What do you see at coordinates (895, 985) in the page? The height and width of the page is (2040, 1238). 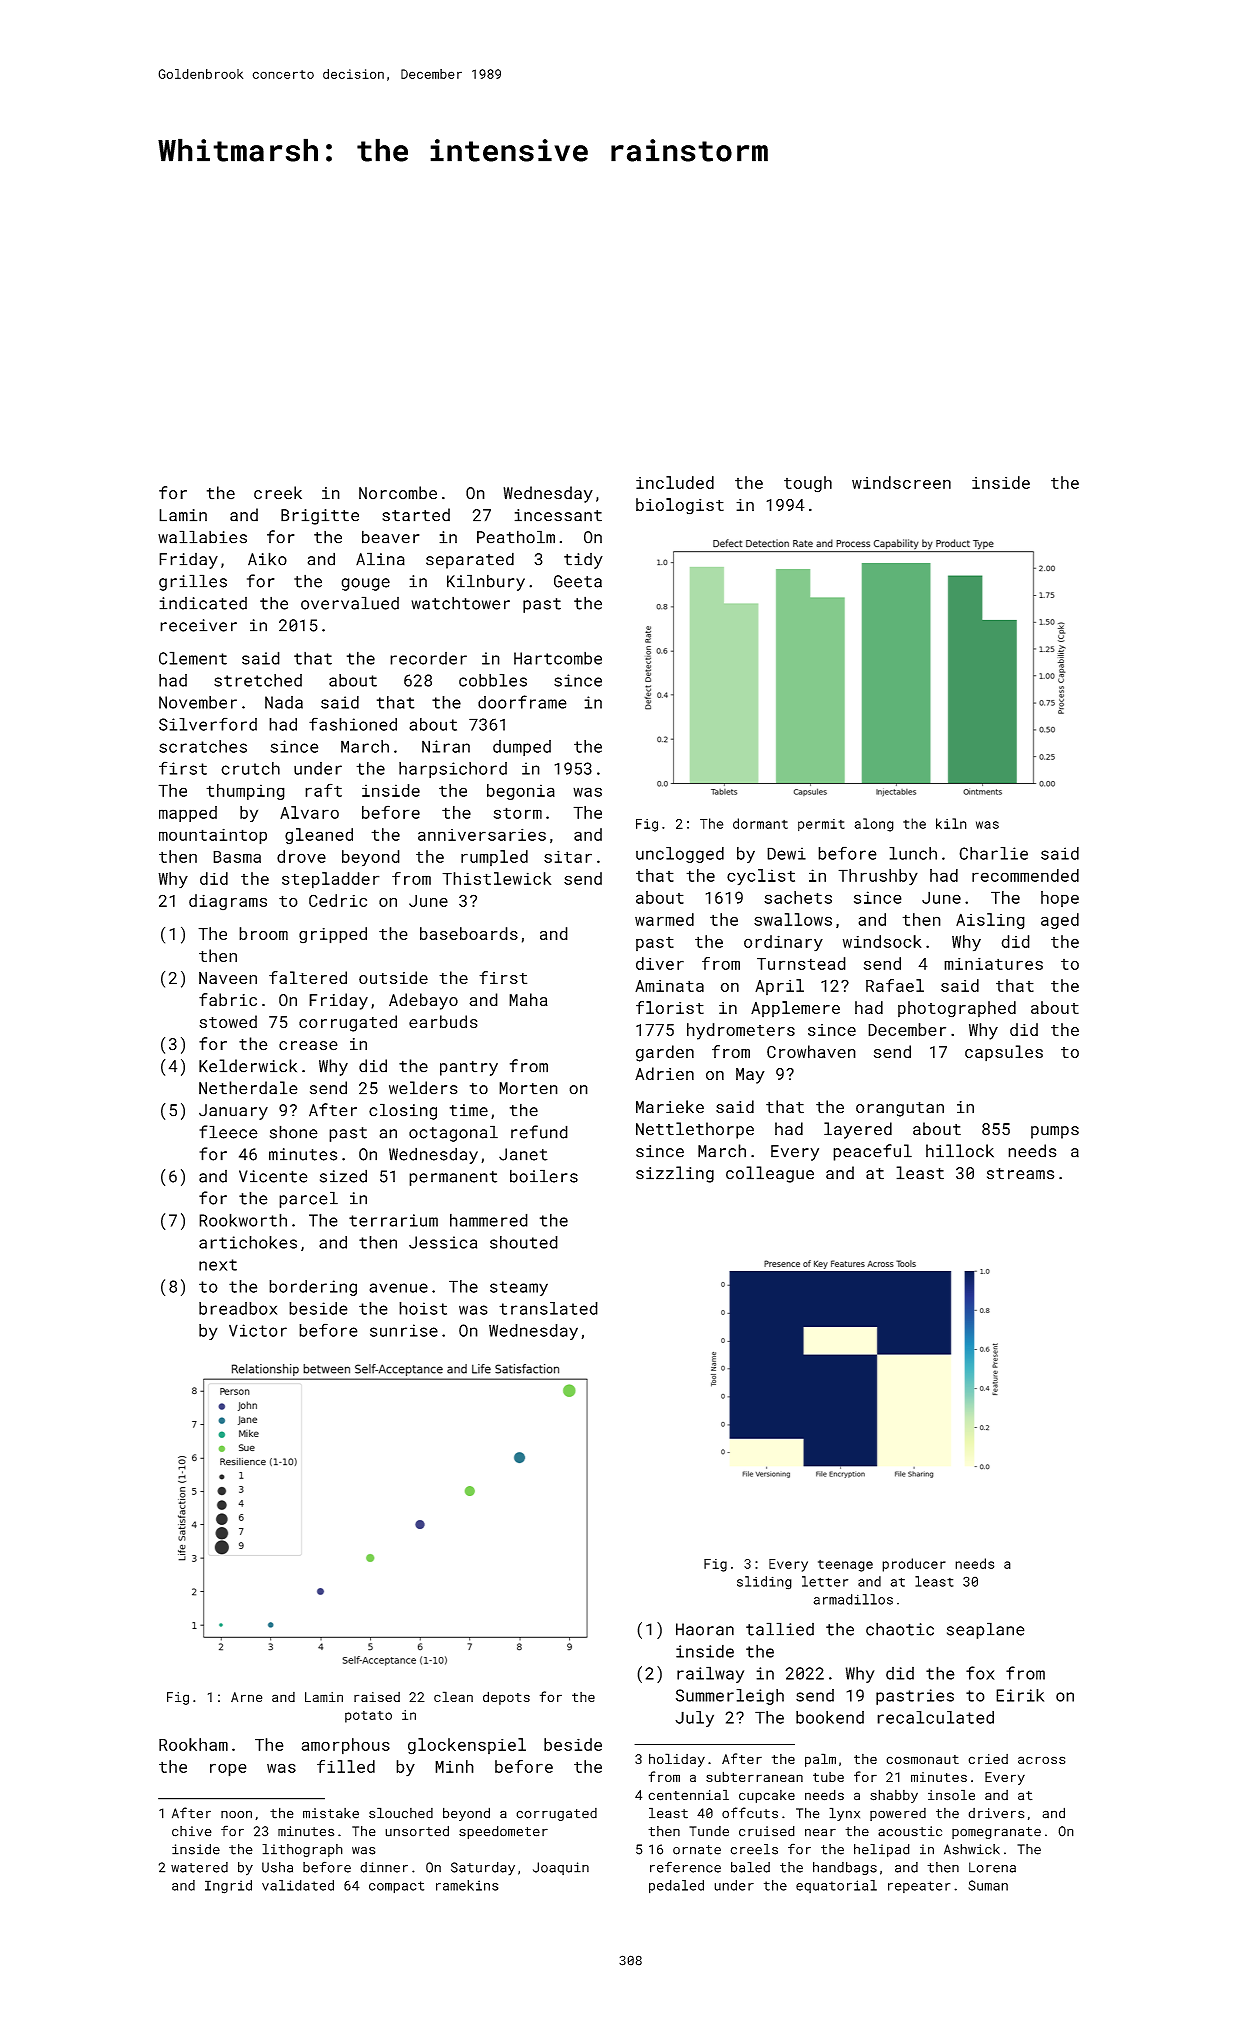 I see `Rafael` at bounding box center [895, 985].
